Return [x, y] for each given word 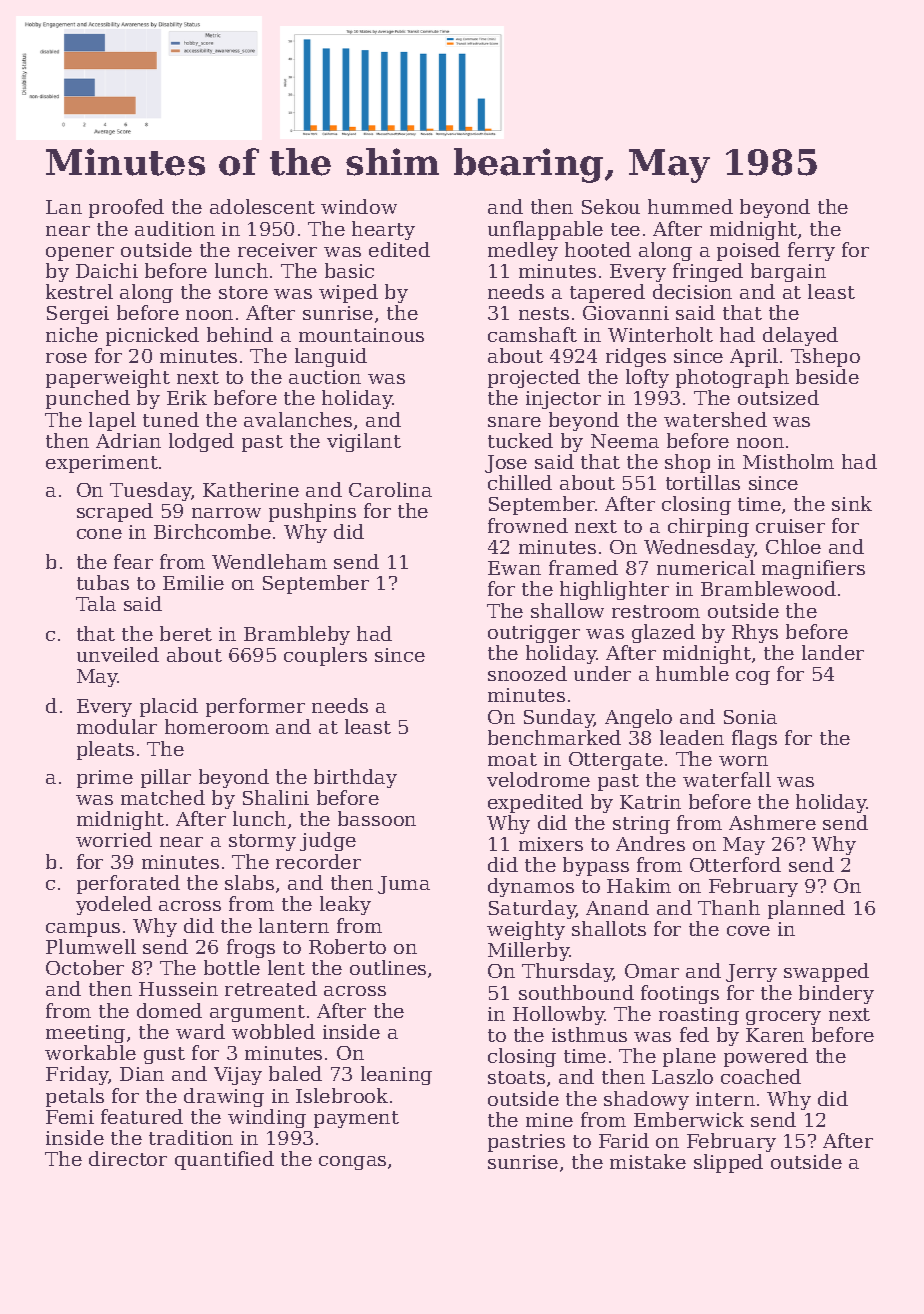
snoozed [527, 673]
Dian [142, 1074]
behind [240, 334]
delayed [800, 336]
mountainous [361, 335]
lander [833, 652]
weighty [526, 930]
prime [105, 779]
